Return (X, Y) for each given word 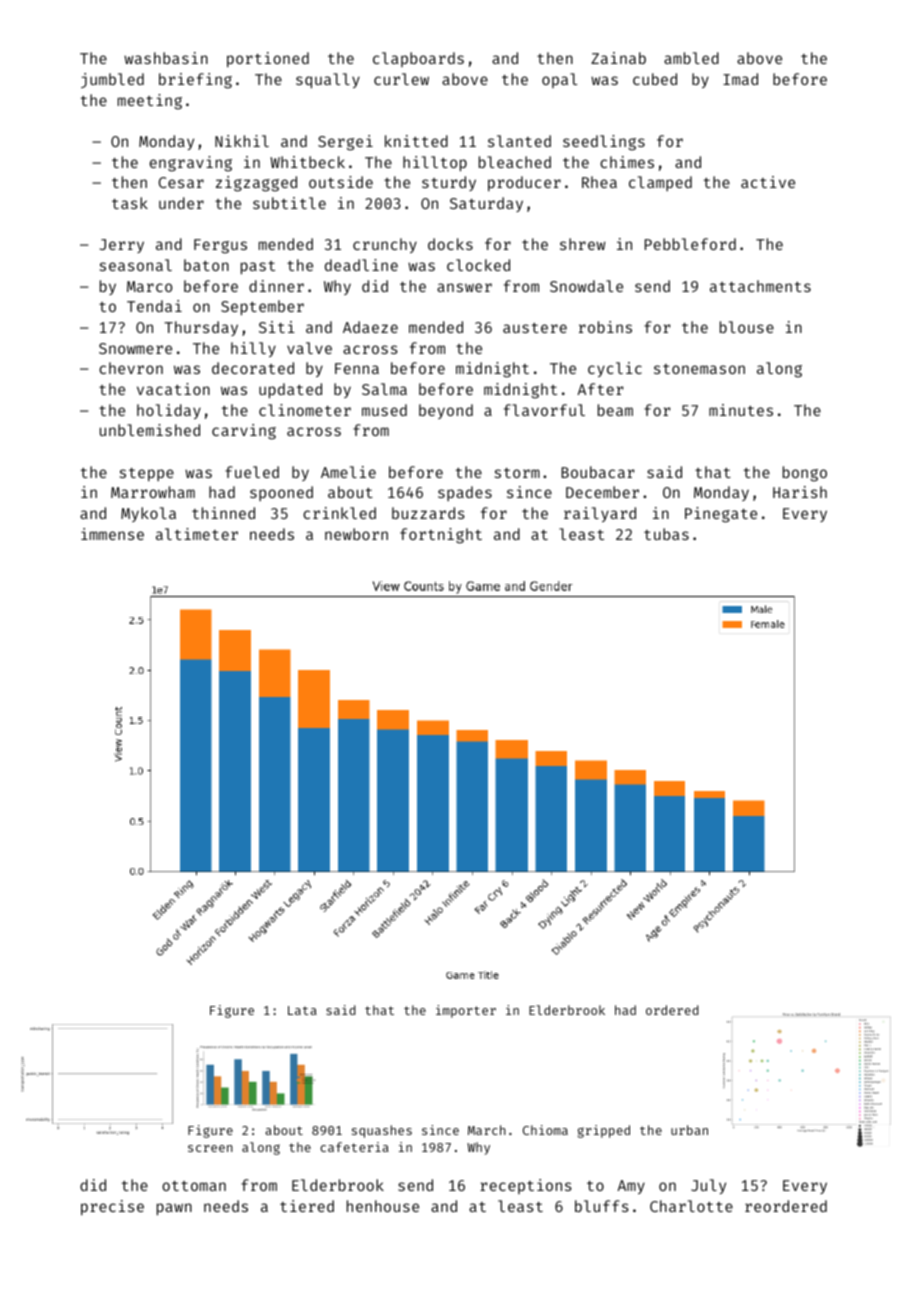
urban (689, 1130)
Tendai (154, 306)
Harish (800, 492)
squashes (382, 1131)
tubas (666, 534)
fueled (252, 472)
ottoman (194, 1186)
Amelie (348, 472)
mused (384, 410)
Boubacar (597, 472)
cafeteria (354, 1147)
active (768, 182)
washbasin (166, 58)
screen (210, 1148)
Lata (302, 1010)
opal (559, 80)
